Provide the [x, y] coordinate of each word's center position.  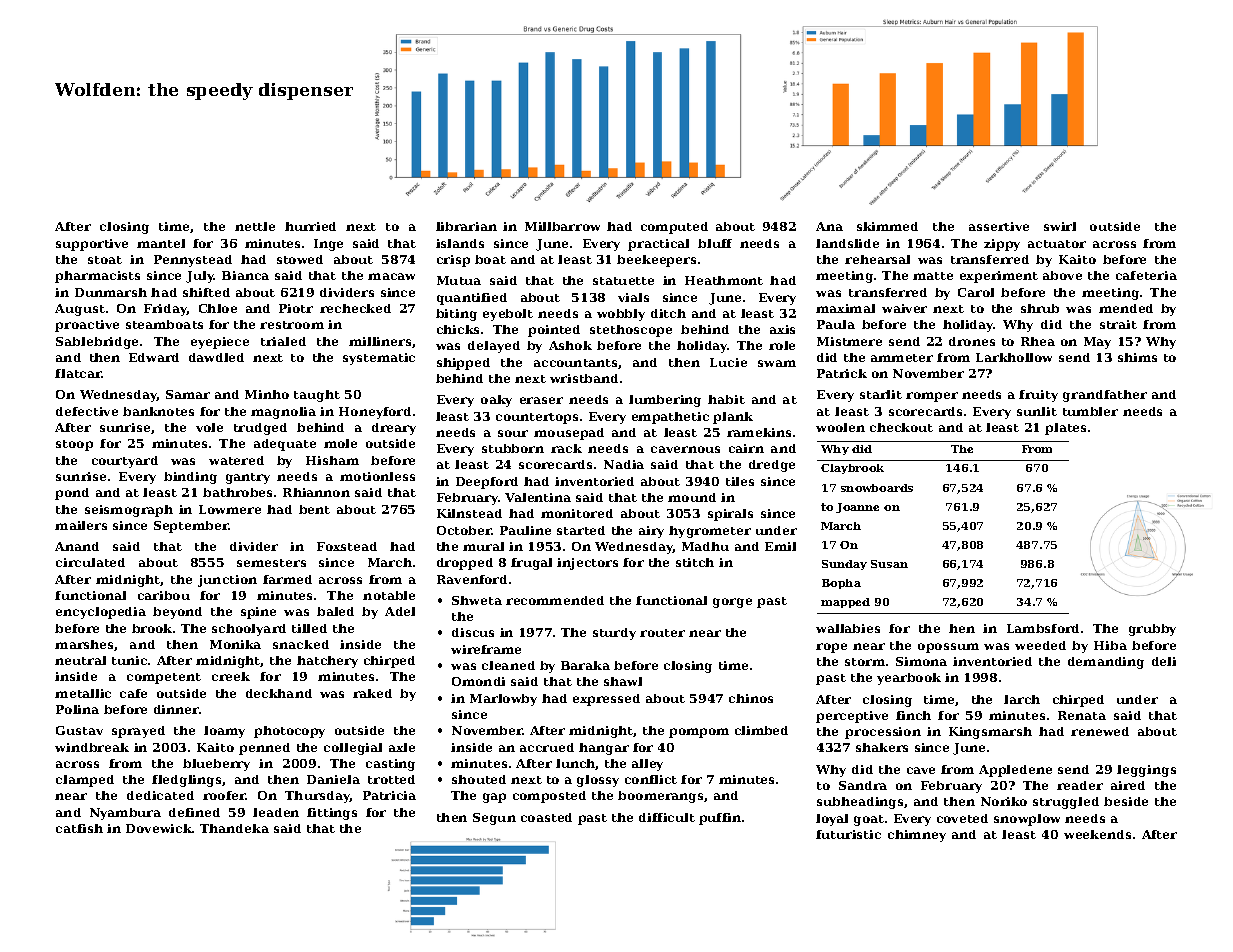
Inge [328, 245]
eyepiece [220, 343]
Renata [1082, 715]
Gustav [79, 730]
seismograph [129, 511]
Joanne [857, 508]
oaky [496, 401]
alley [647, 765]
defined [194, 812]
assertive [999, 226]
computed [674, 228]
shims [1137, 357]
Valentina [538, 497]
